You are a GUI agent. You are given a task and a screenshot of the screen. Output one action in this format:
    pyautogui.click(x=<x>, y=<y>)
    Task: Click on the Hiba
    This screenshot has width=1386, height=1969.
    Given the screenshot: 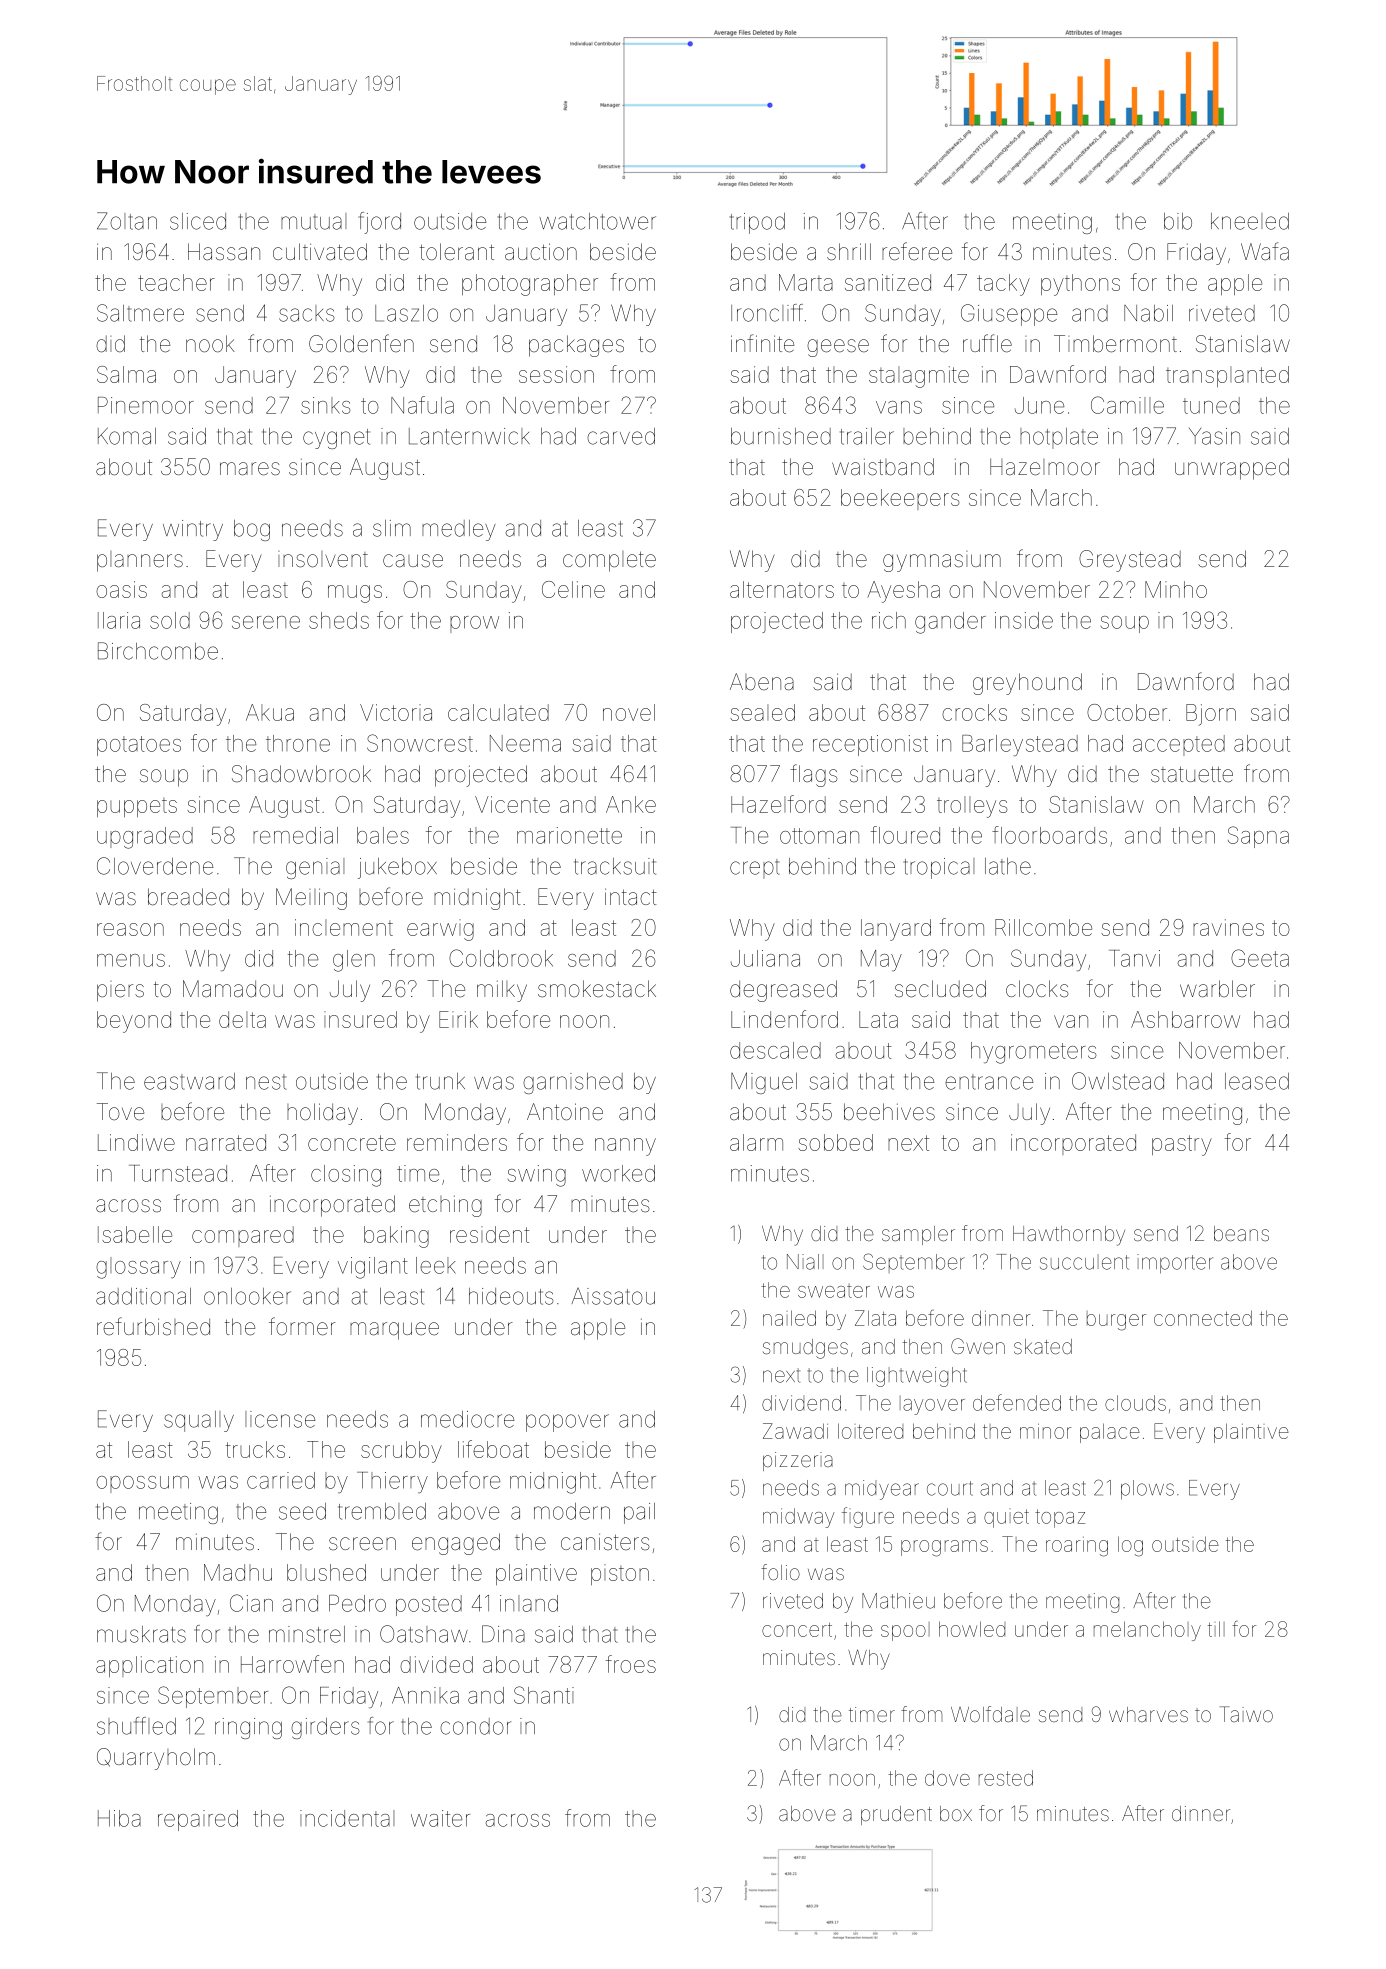 What is the action you would take?
    pyautogui.click(x=119, y=1818)
